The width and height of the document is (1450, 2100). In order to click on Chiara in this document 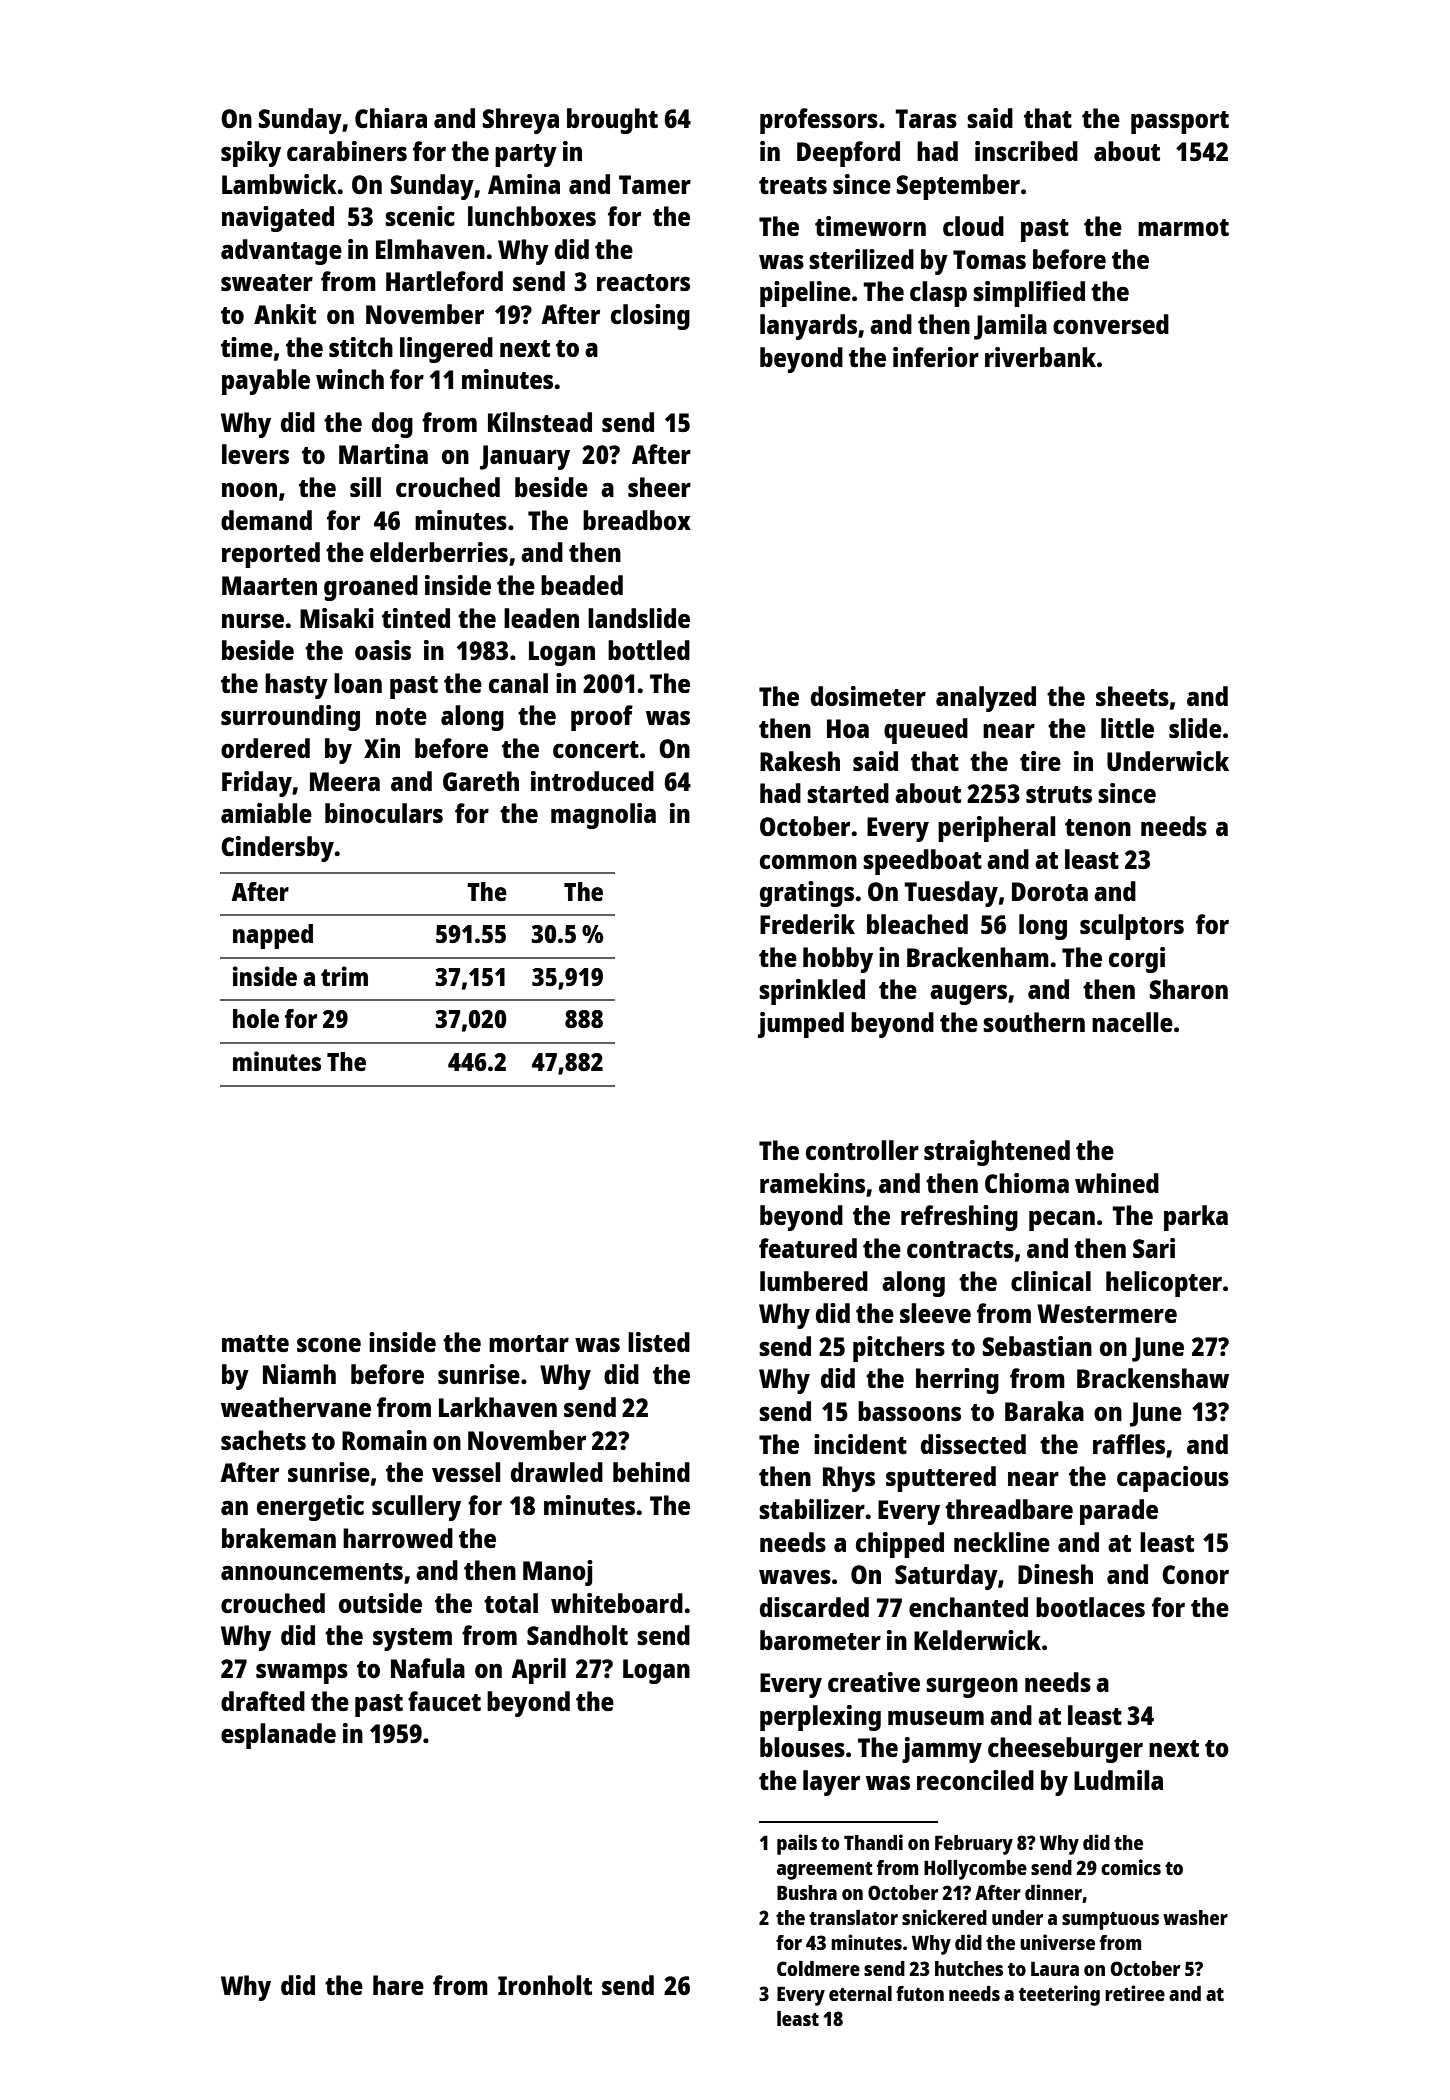, I will do `click(391, 118)`.
